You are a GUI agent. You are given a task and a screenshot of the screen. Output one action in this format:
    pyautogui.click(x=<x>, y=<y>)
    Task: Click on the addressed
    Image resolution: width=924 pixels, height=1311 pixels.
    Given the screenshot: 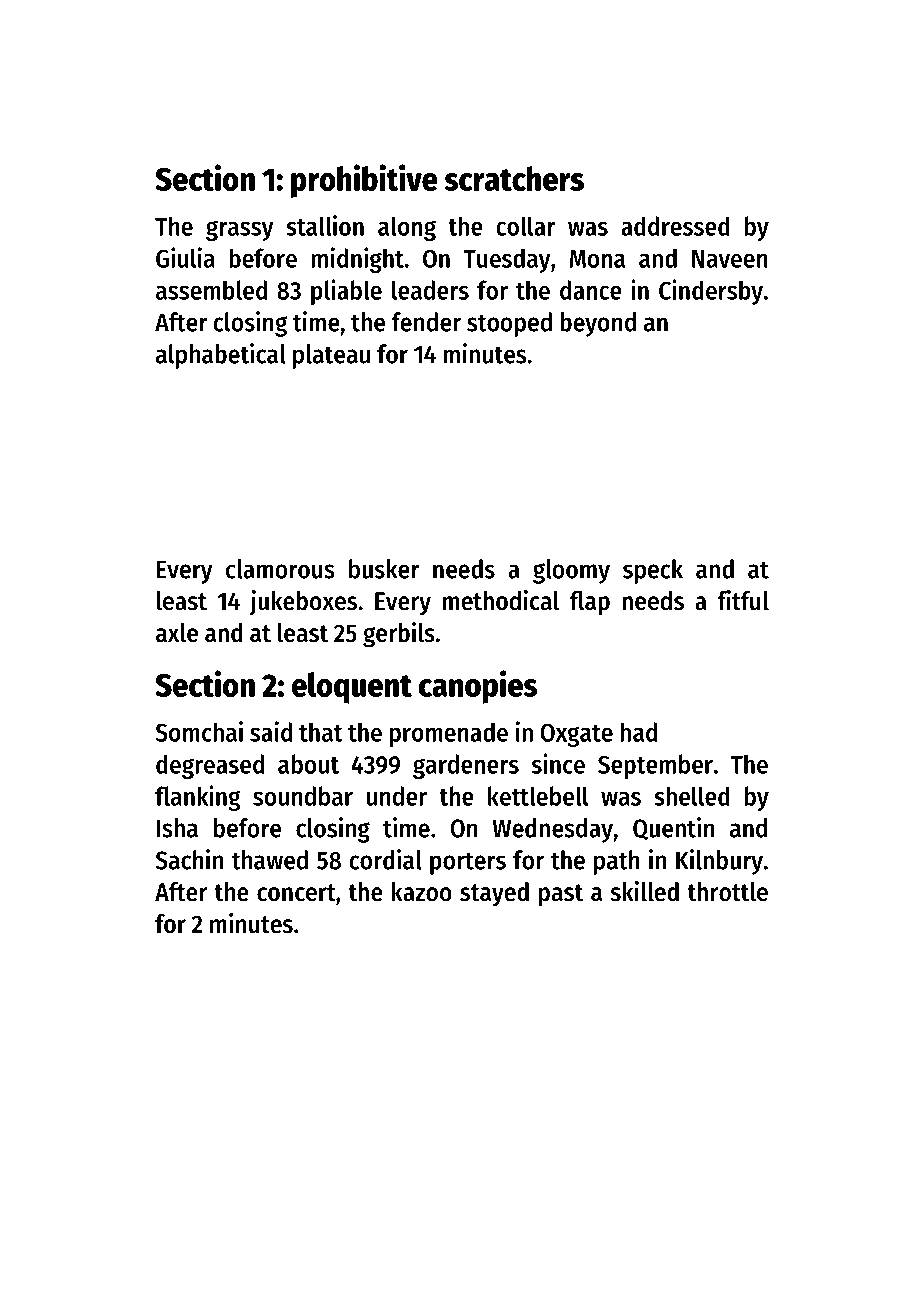 What is the action you would take?
    pyautogui.click(x=675, y=226)
